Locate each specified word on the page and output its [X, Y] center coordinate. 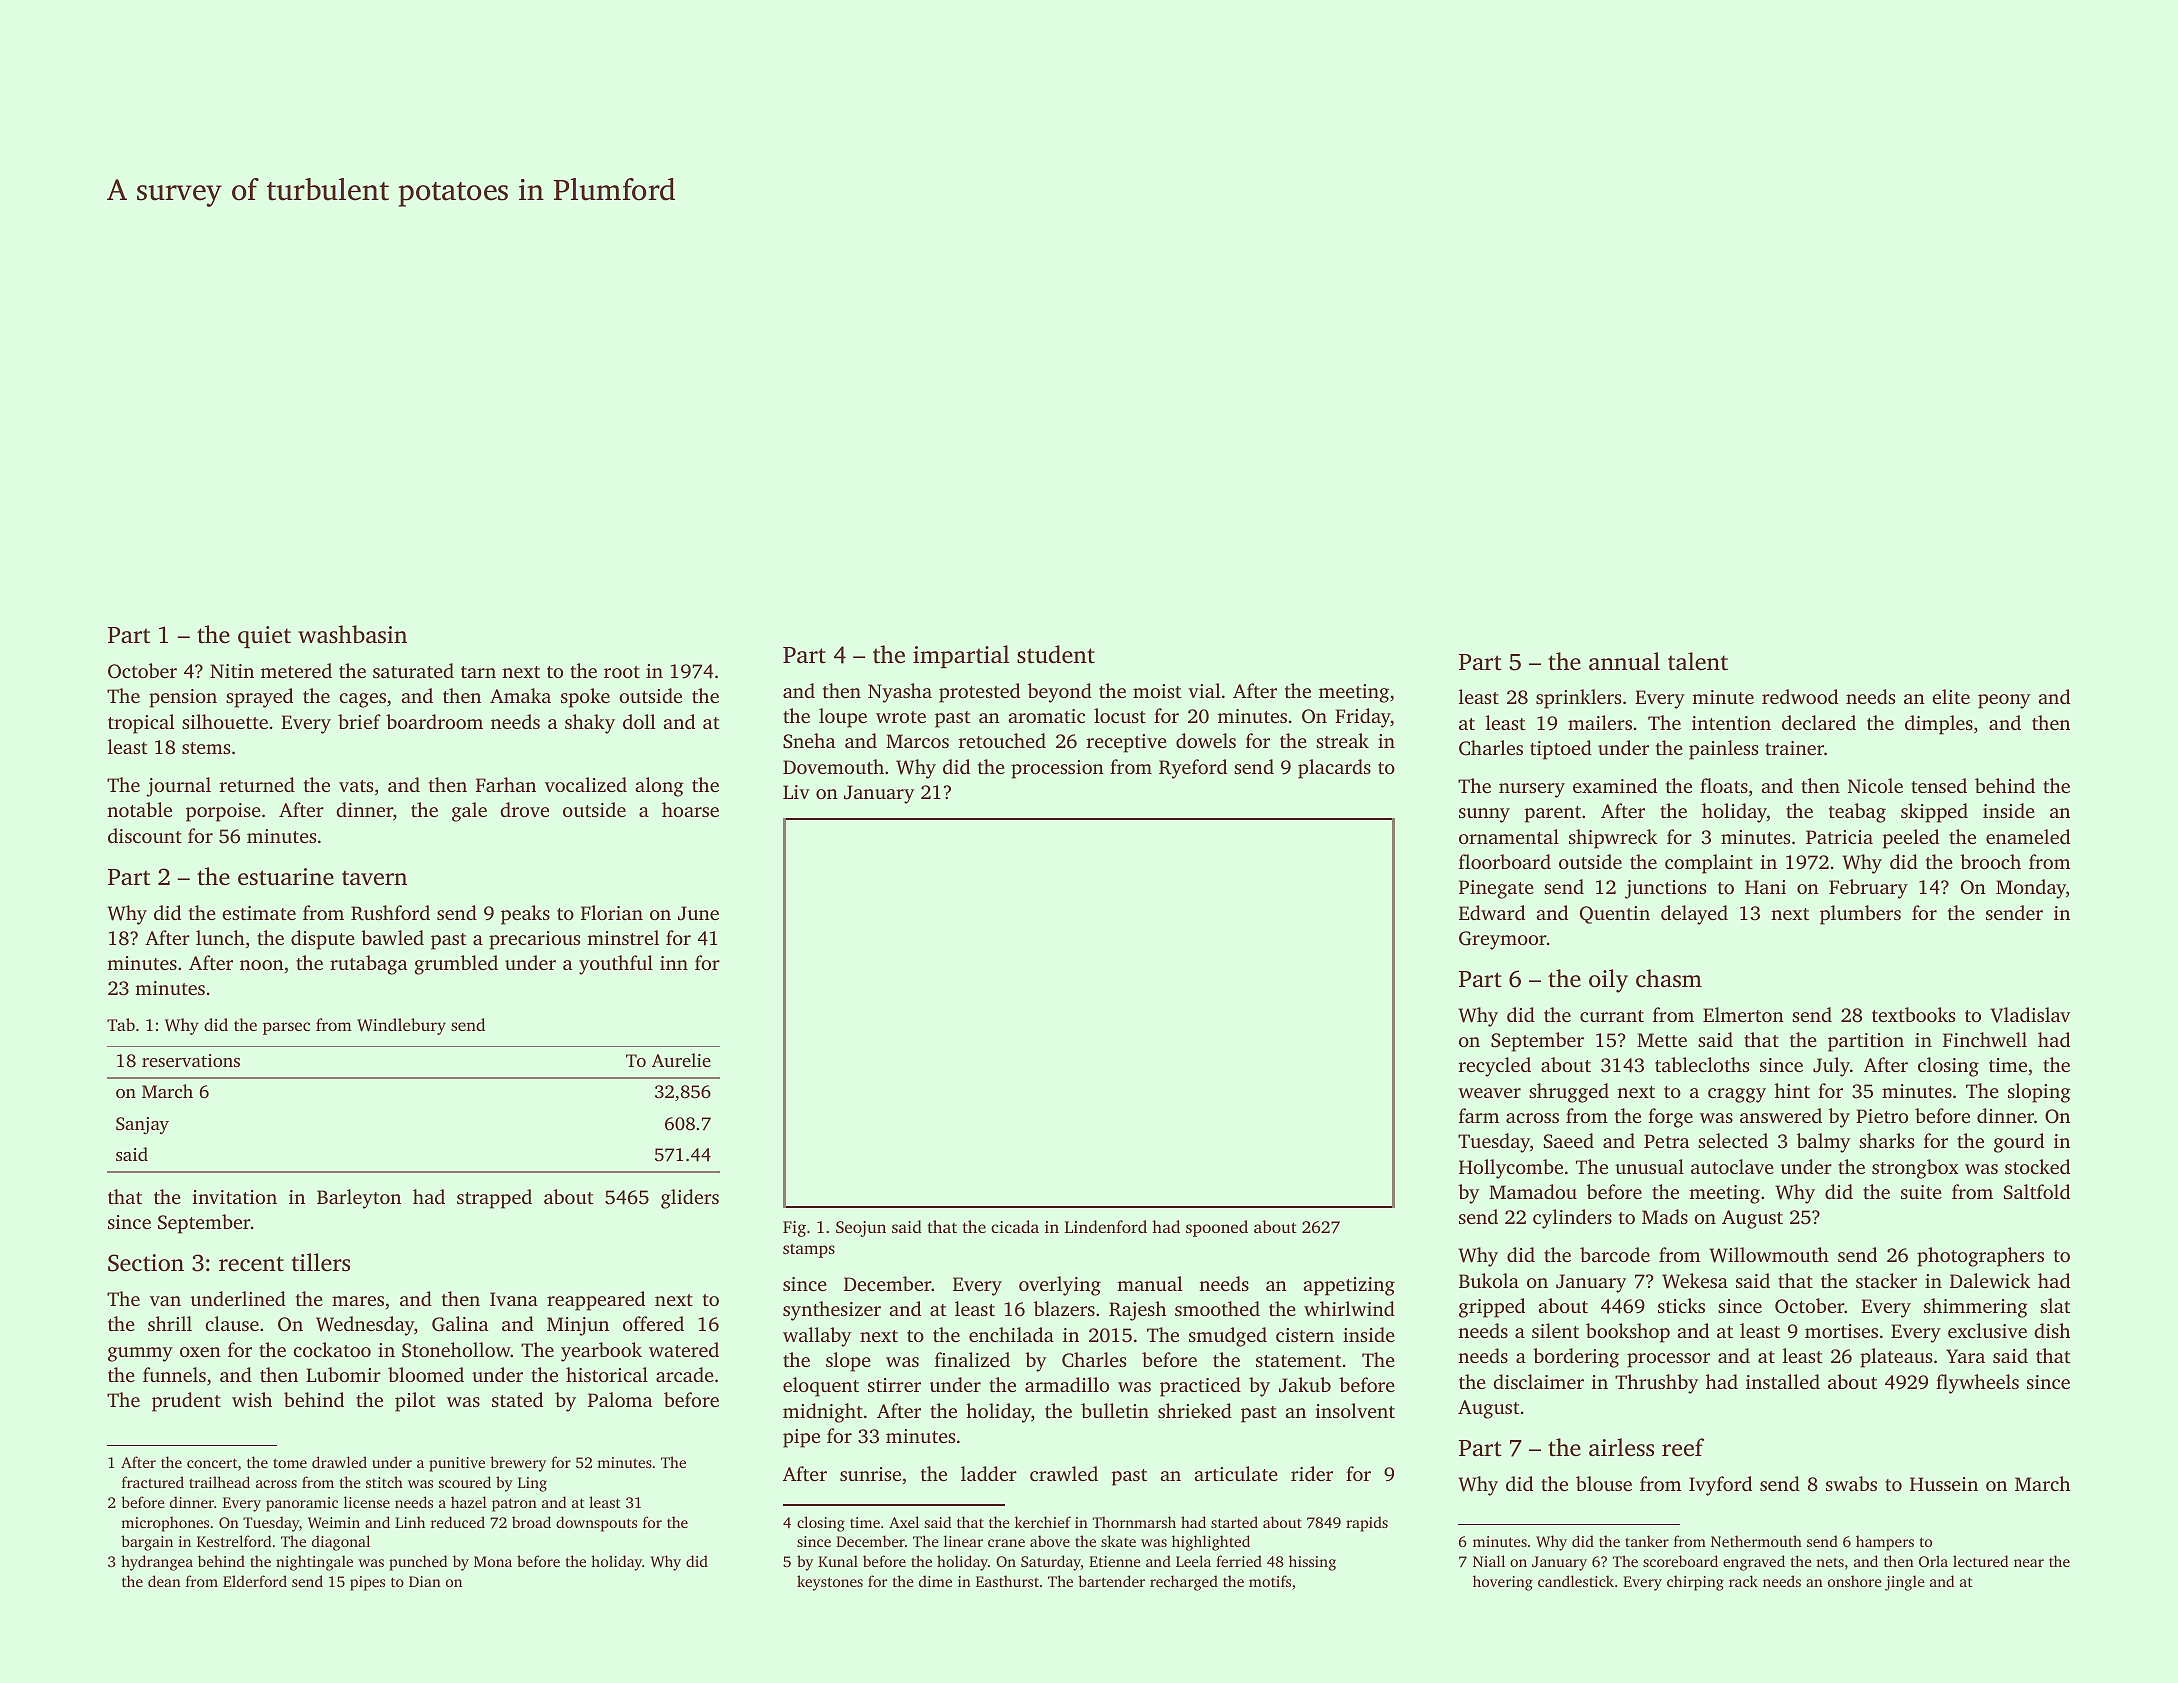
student [1056, 654]
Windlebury [401, 1026]
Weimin [334, 1522]
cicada [1015, 1226]
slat [2055, 1305]
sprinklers [1578, 699]
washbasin [352, 634]
